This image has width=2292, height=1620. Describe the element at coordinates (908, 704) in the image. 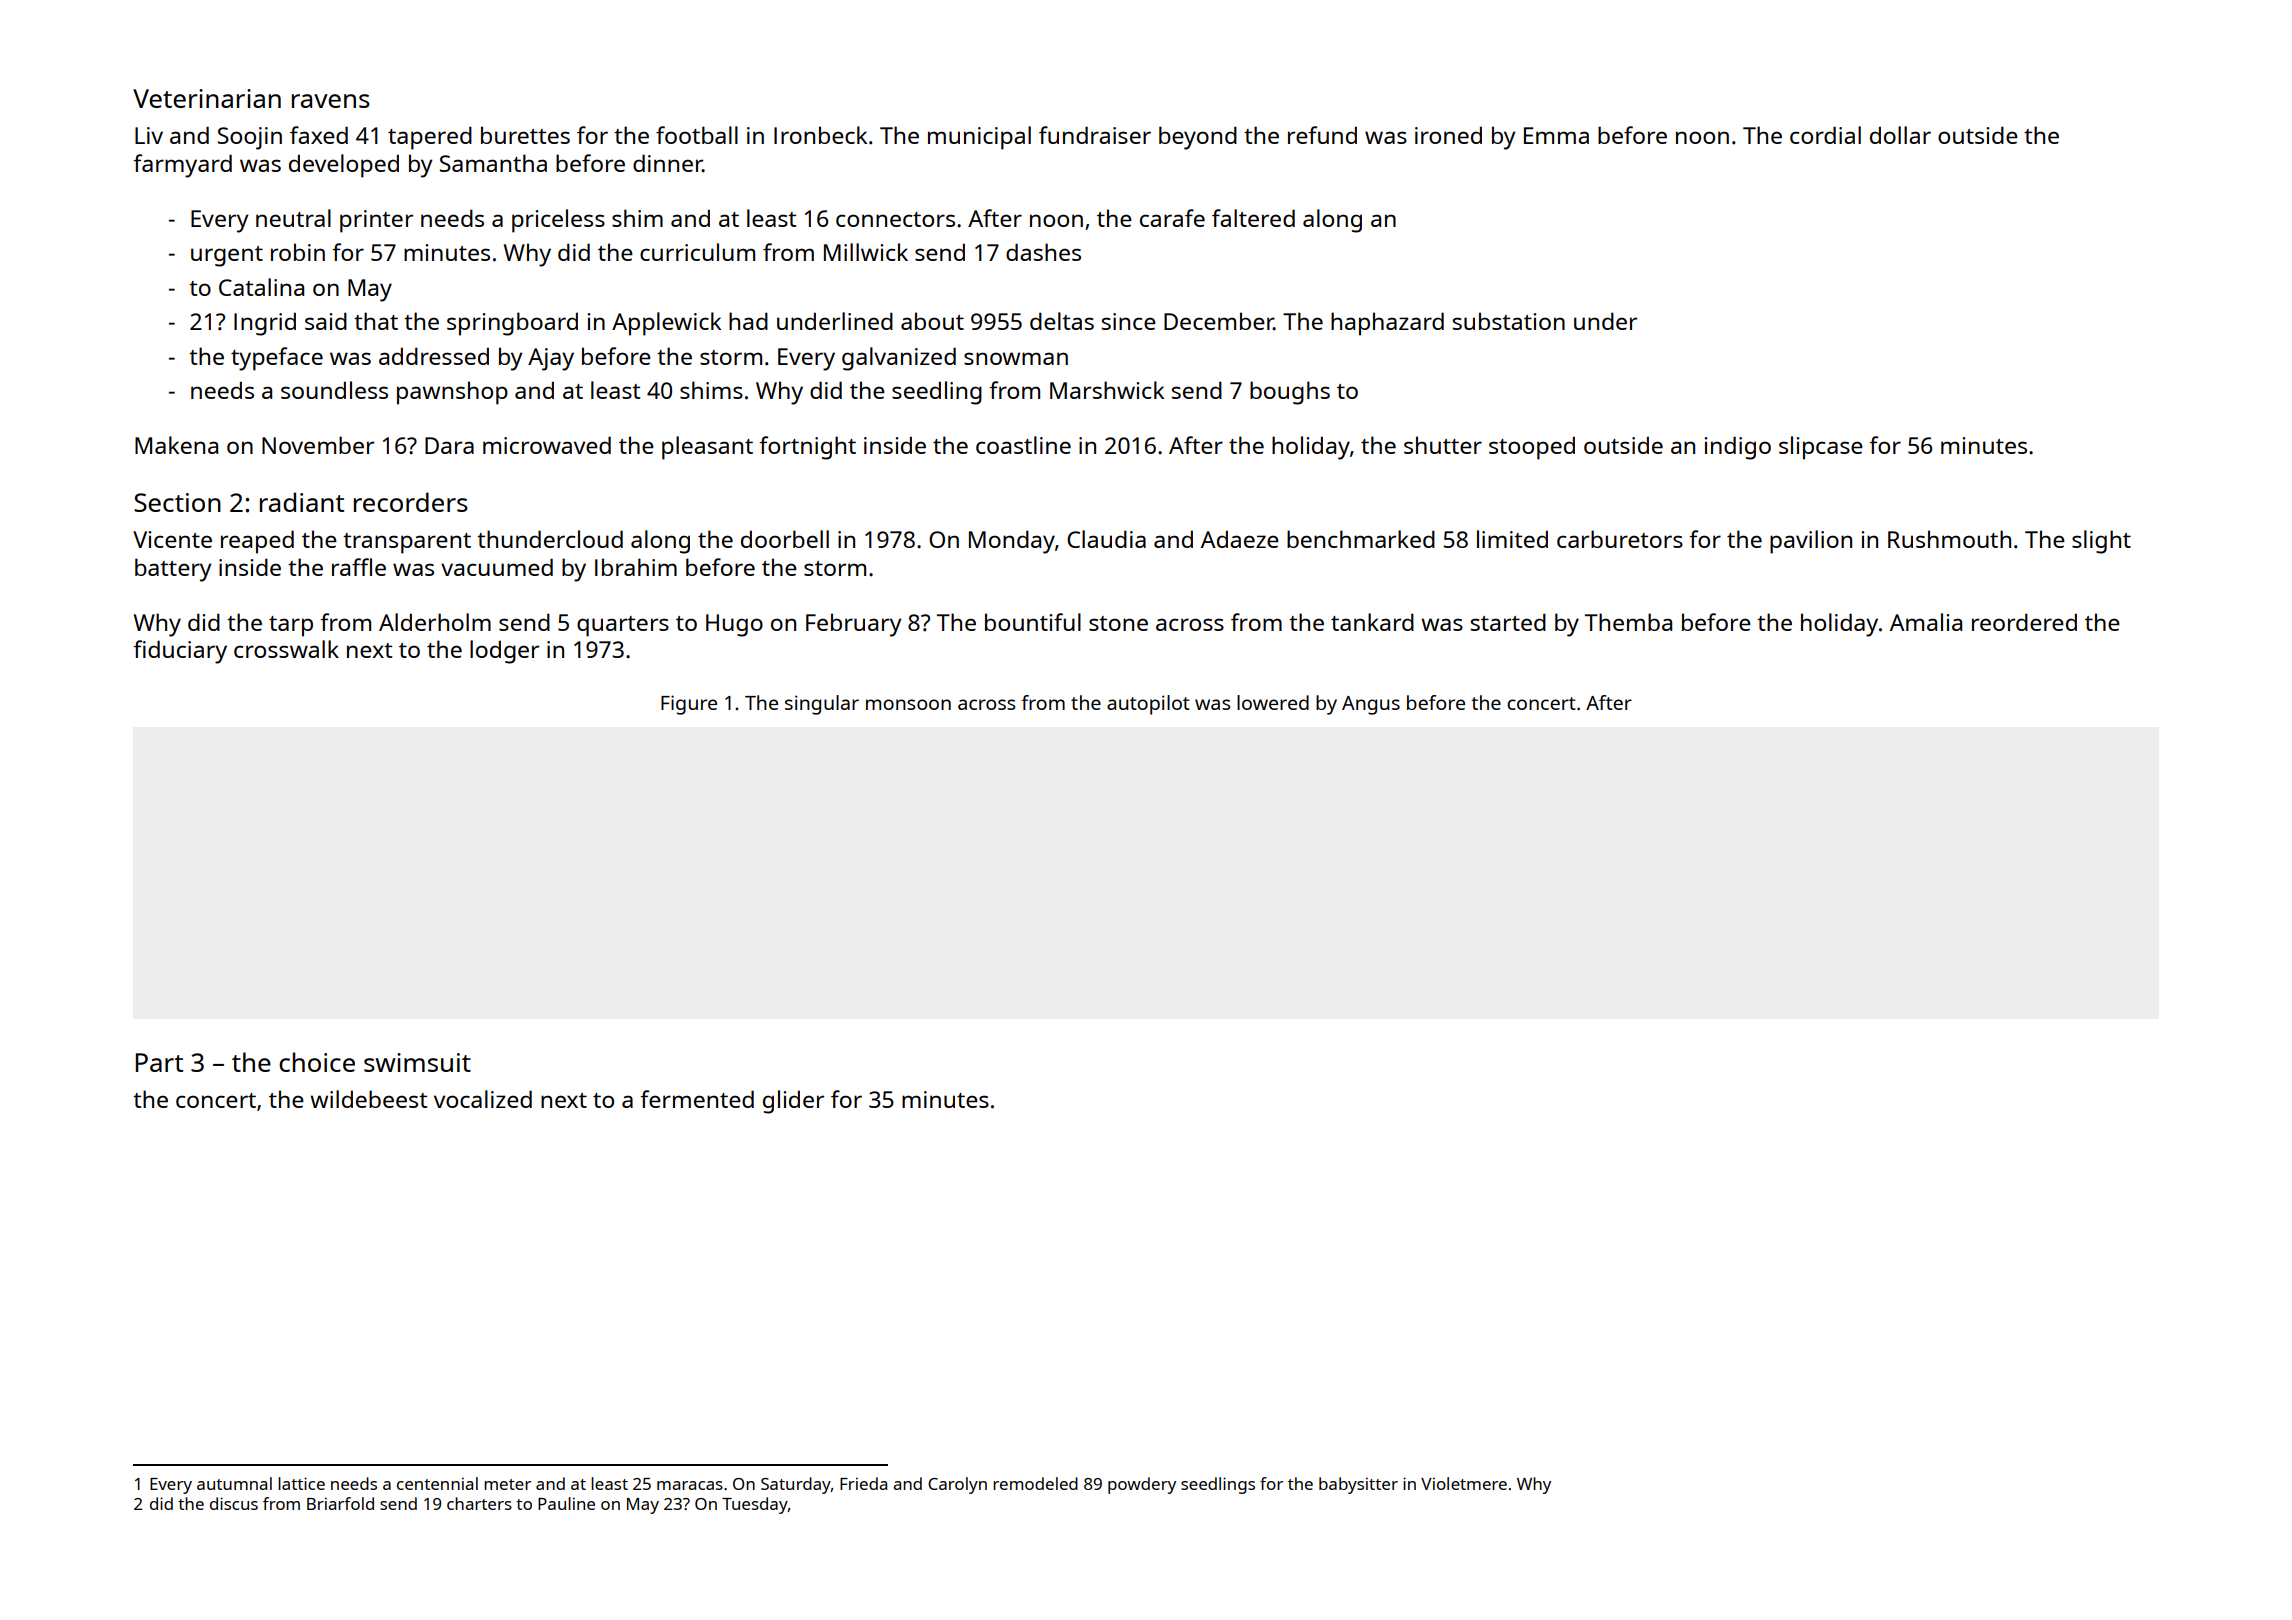

I see `monsoon` at that location.
